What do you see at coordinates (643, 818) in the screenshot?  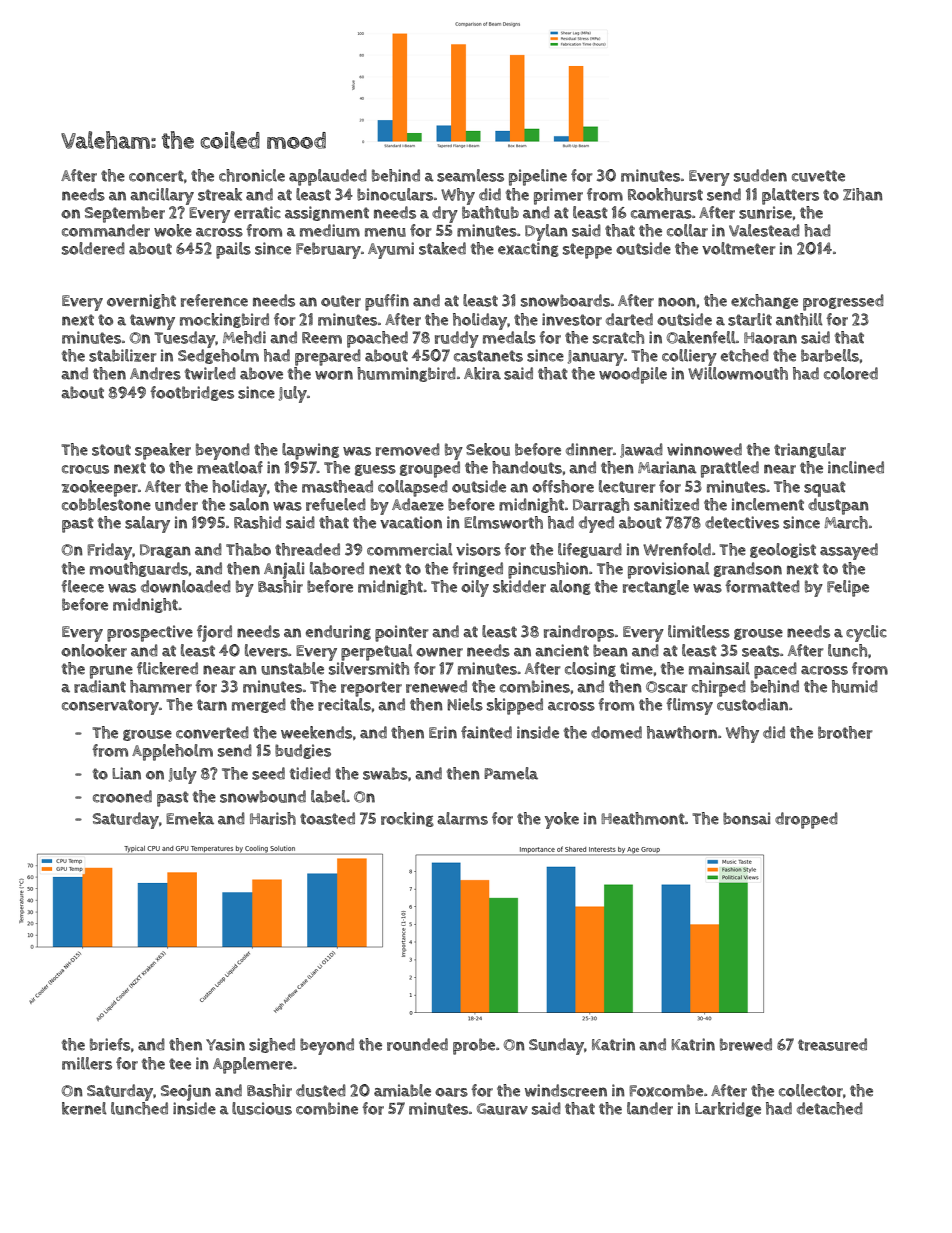 I see `Heathmont` at bounding box center [643, 818].
